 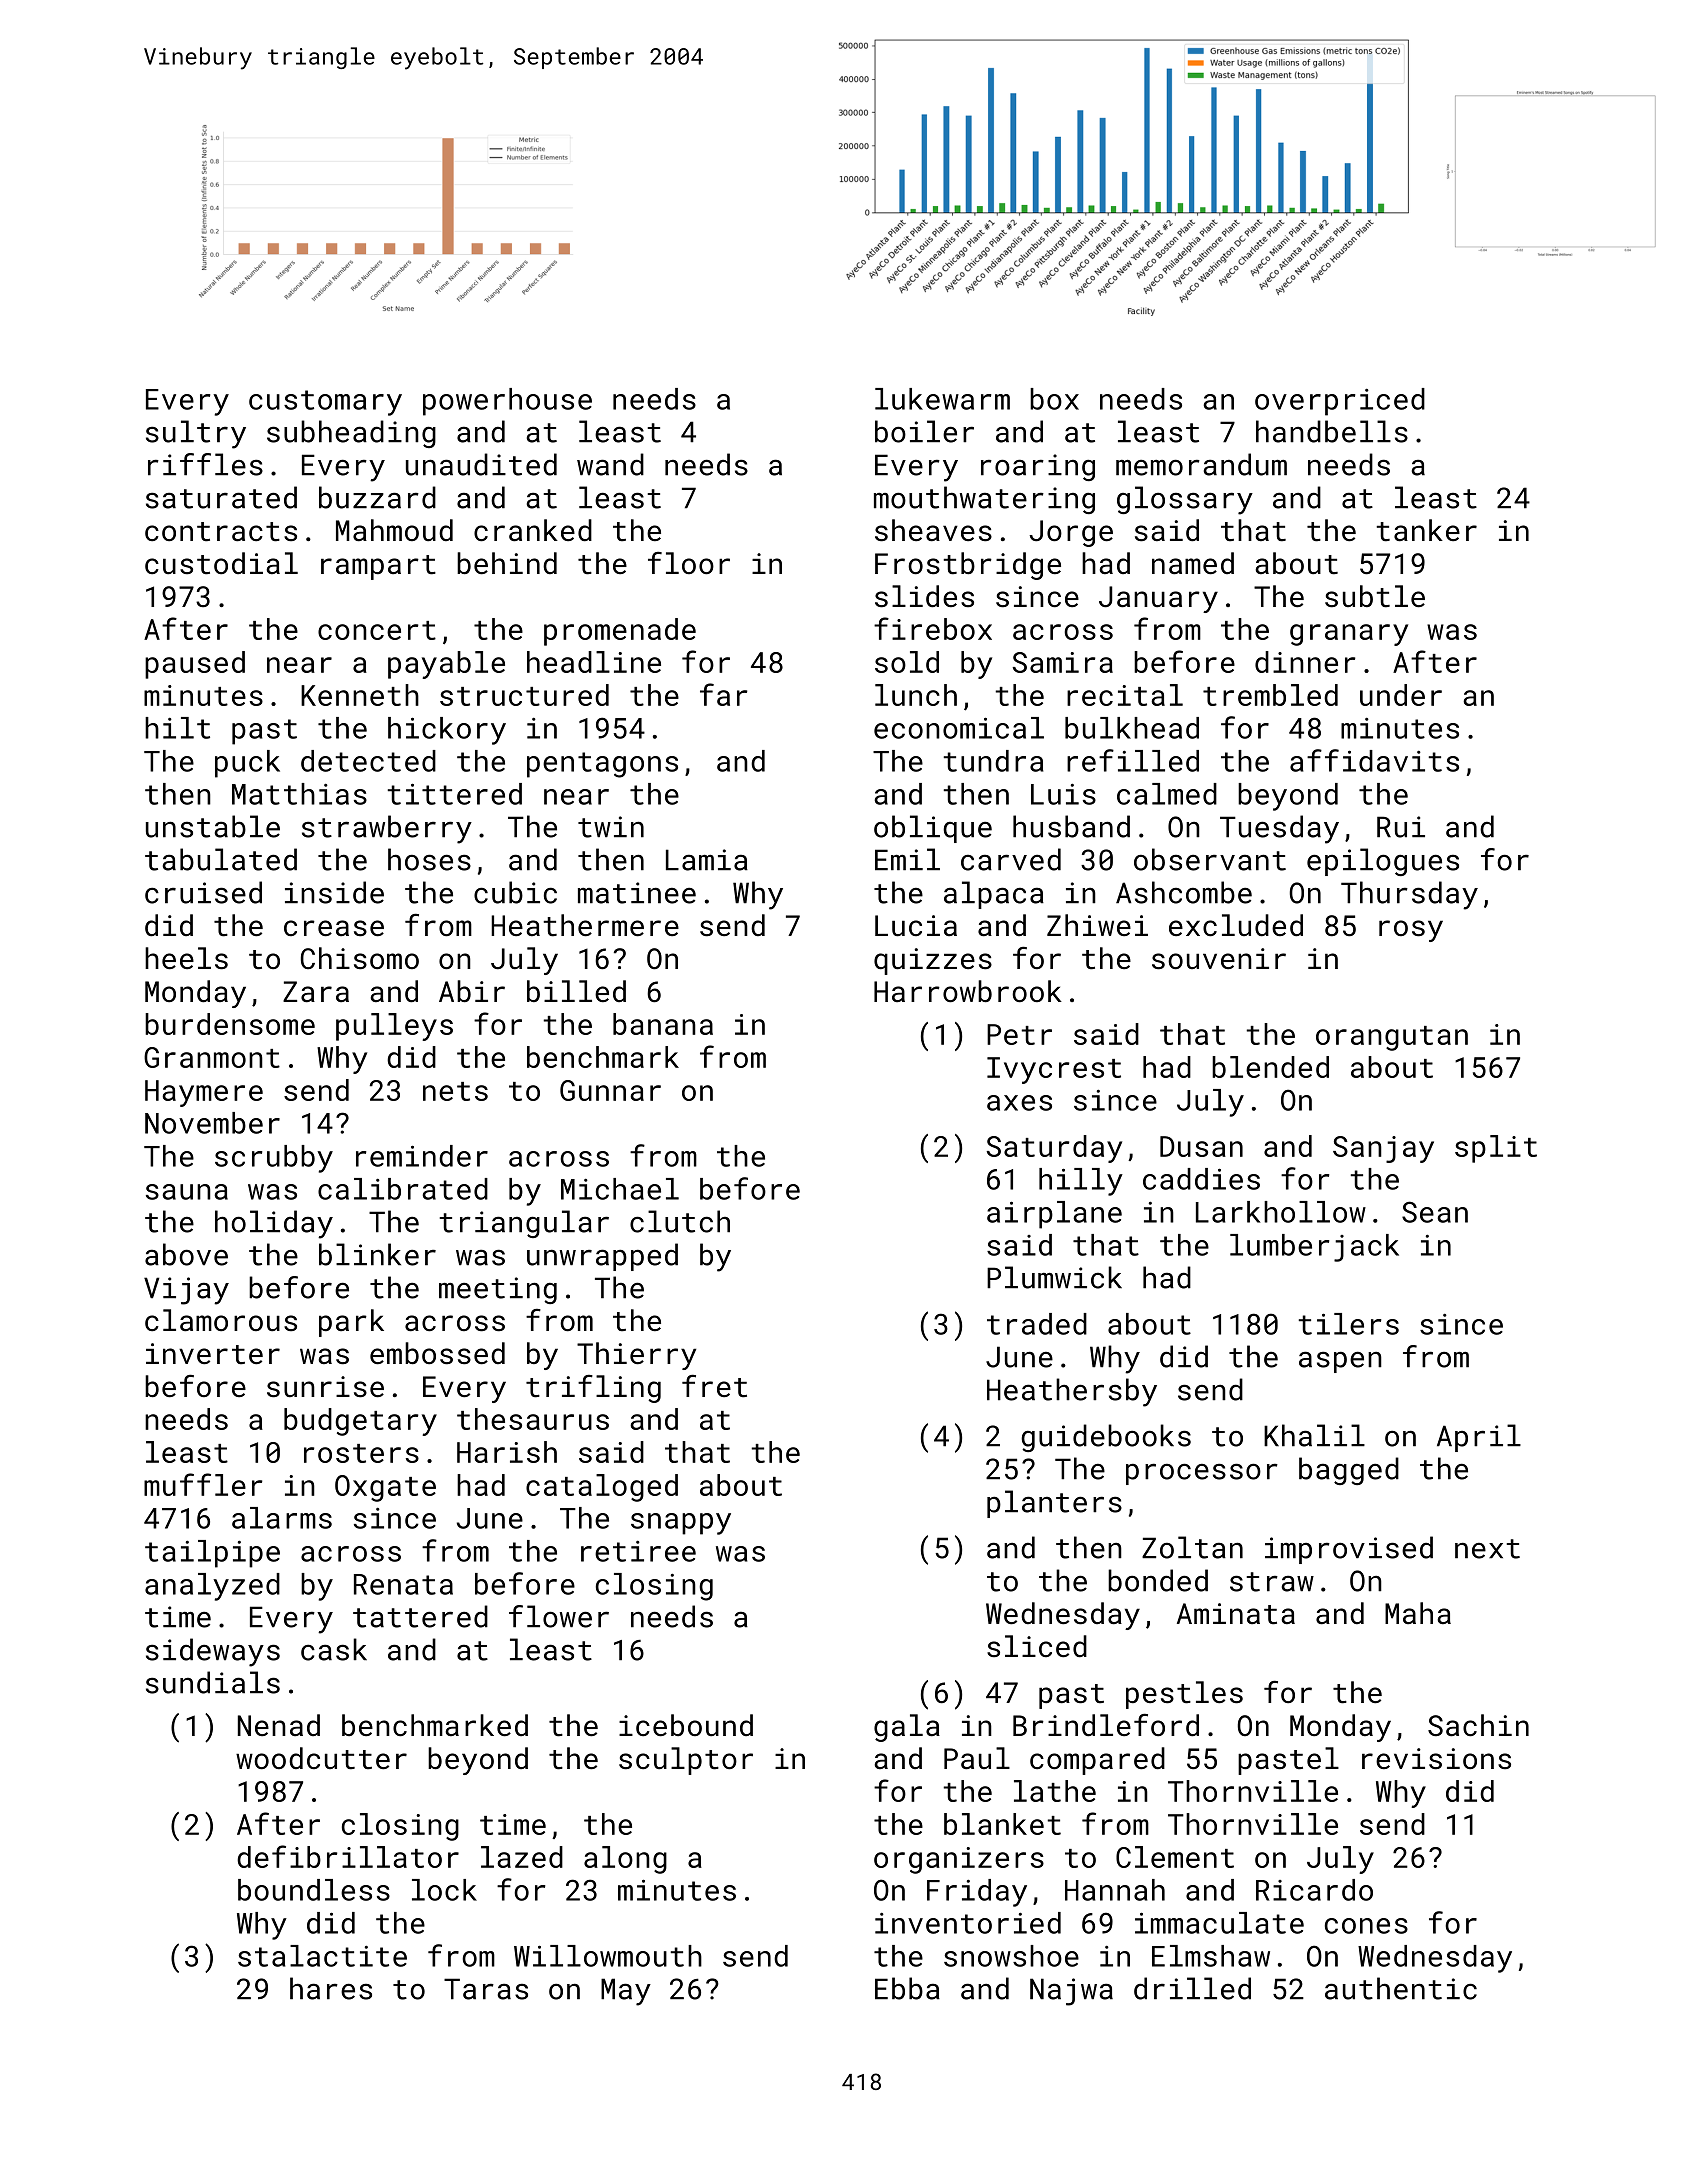 What do you see at coordinates (1192, 1547) in the screenshot?
I see `Zoltan` at bounding box center [1192, 1547].
